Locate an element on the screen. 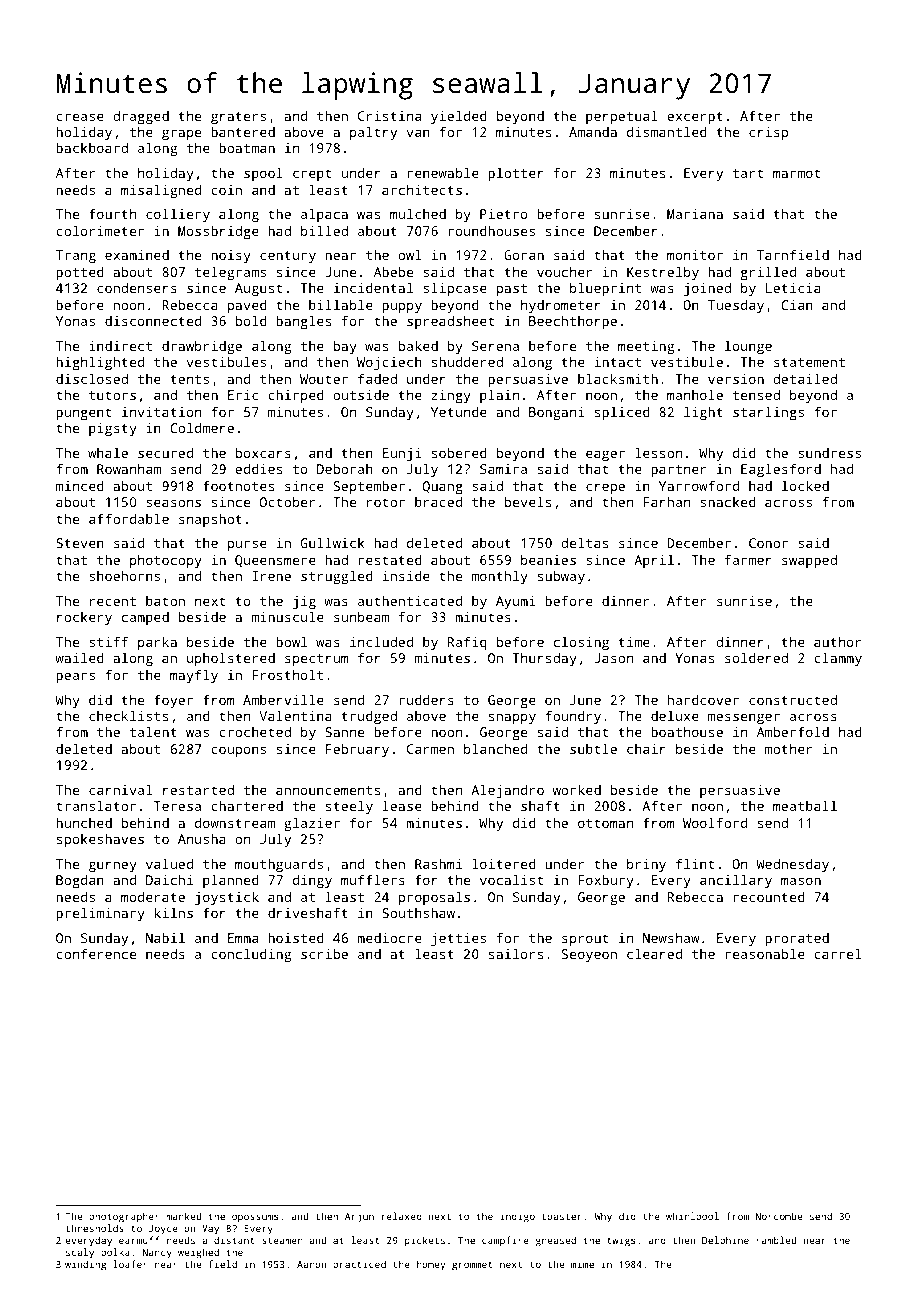 The width and height of the screenshot is (924, 1308). proposals is located at coordinates (434, 898).
